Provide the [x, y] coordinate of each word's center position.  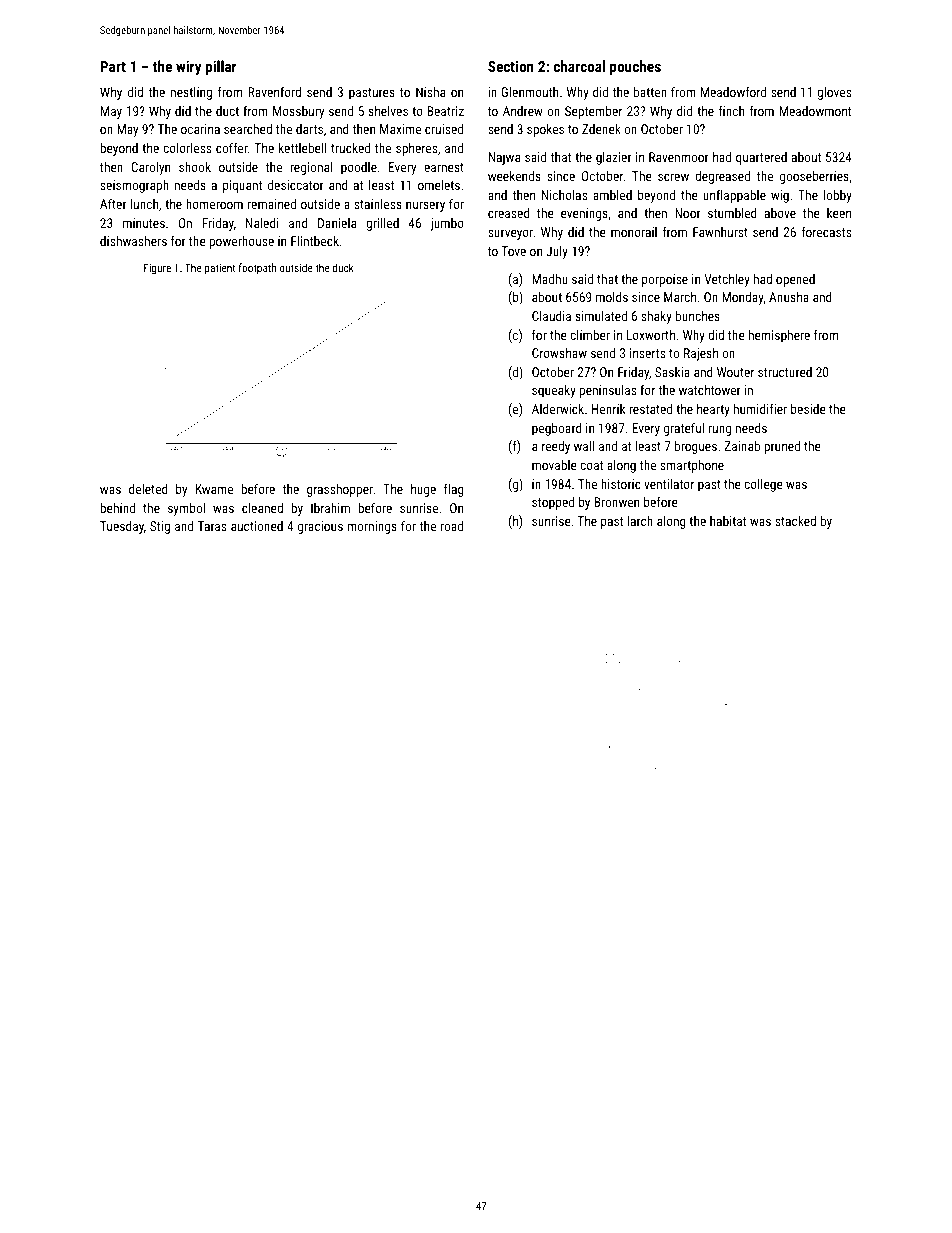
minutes [144, 223]
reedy [556, 447]
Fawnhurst [720, 232]
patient [220, 269]
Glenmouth [529, 92]
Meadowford [733, 91]
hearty [713, 410]
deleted [148, 489]
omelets [439, 185]
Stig [160, 527]
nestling [191, 93]
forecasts [826, 231]
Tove [514, 251]
